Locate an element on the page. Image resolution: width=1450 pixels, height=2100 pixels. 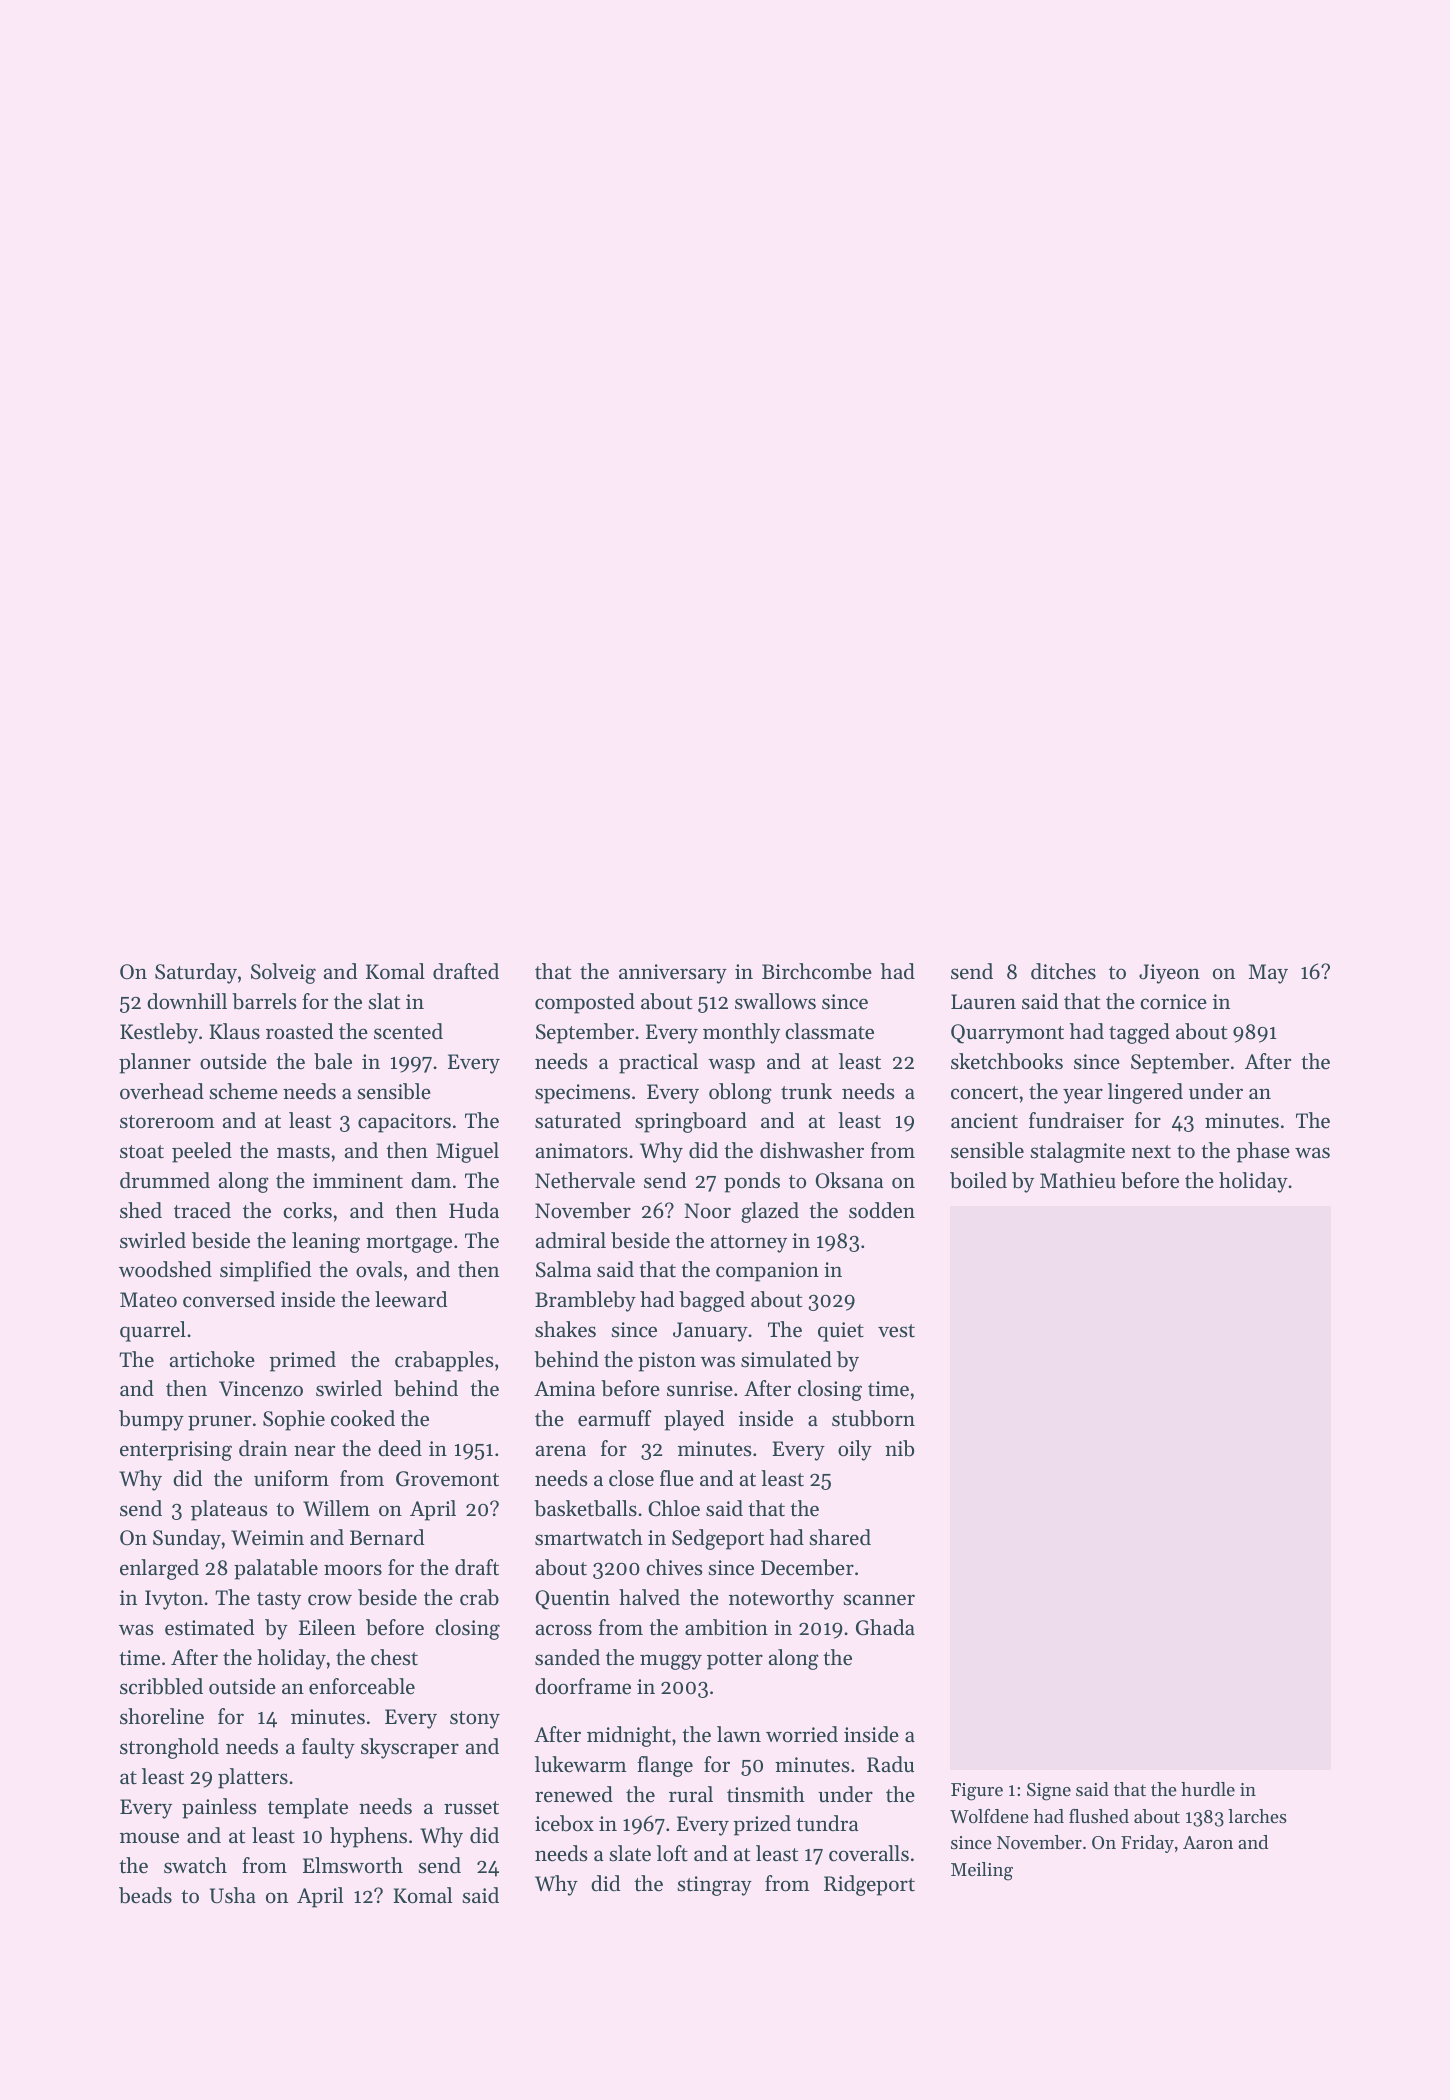
deed is located at coordinates (400, 1448).
